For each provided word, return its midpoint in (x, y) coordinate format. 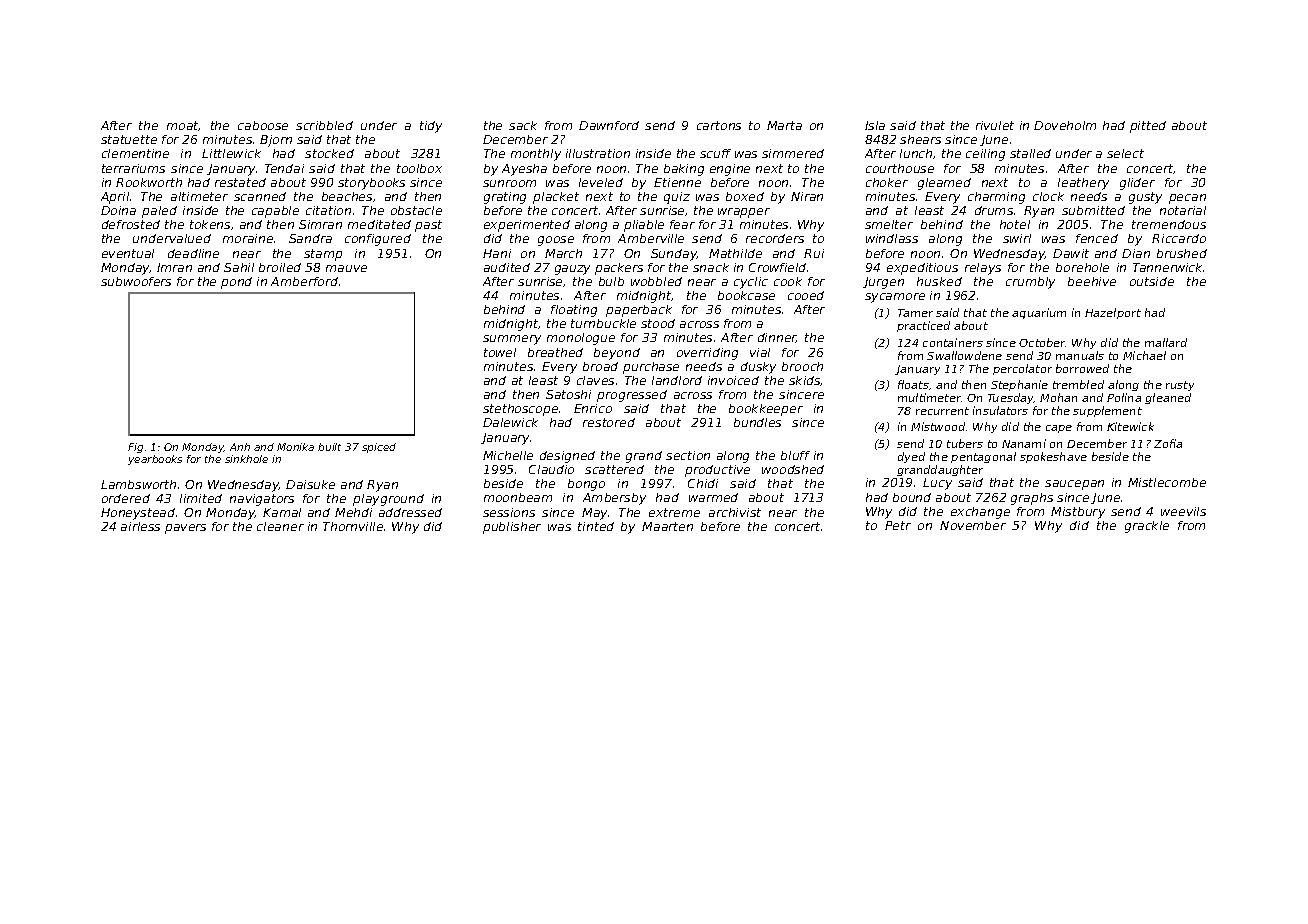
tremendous (1169, 224)
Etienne (677, 182)
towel (500, 352)
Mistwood (938, 426)
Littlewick (231, 153)
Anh (240, 447)
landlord (677, 380)
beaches (347, 196)
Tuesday (1011, 398)
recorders (775, 238)
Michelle (508, 455)
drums (994, 210)
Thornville (353, 526)
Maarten (667, 526)
